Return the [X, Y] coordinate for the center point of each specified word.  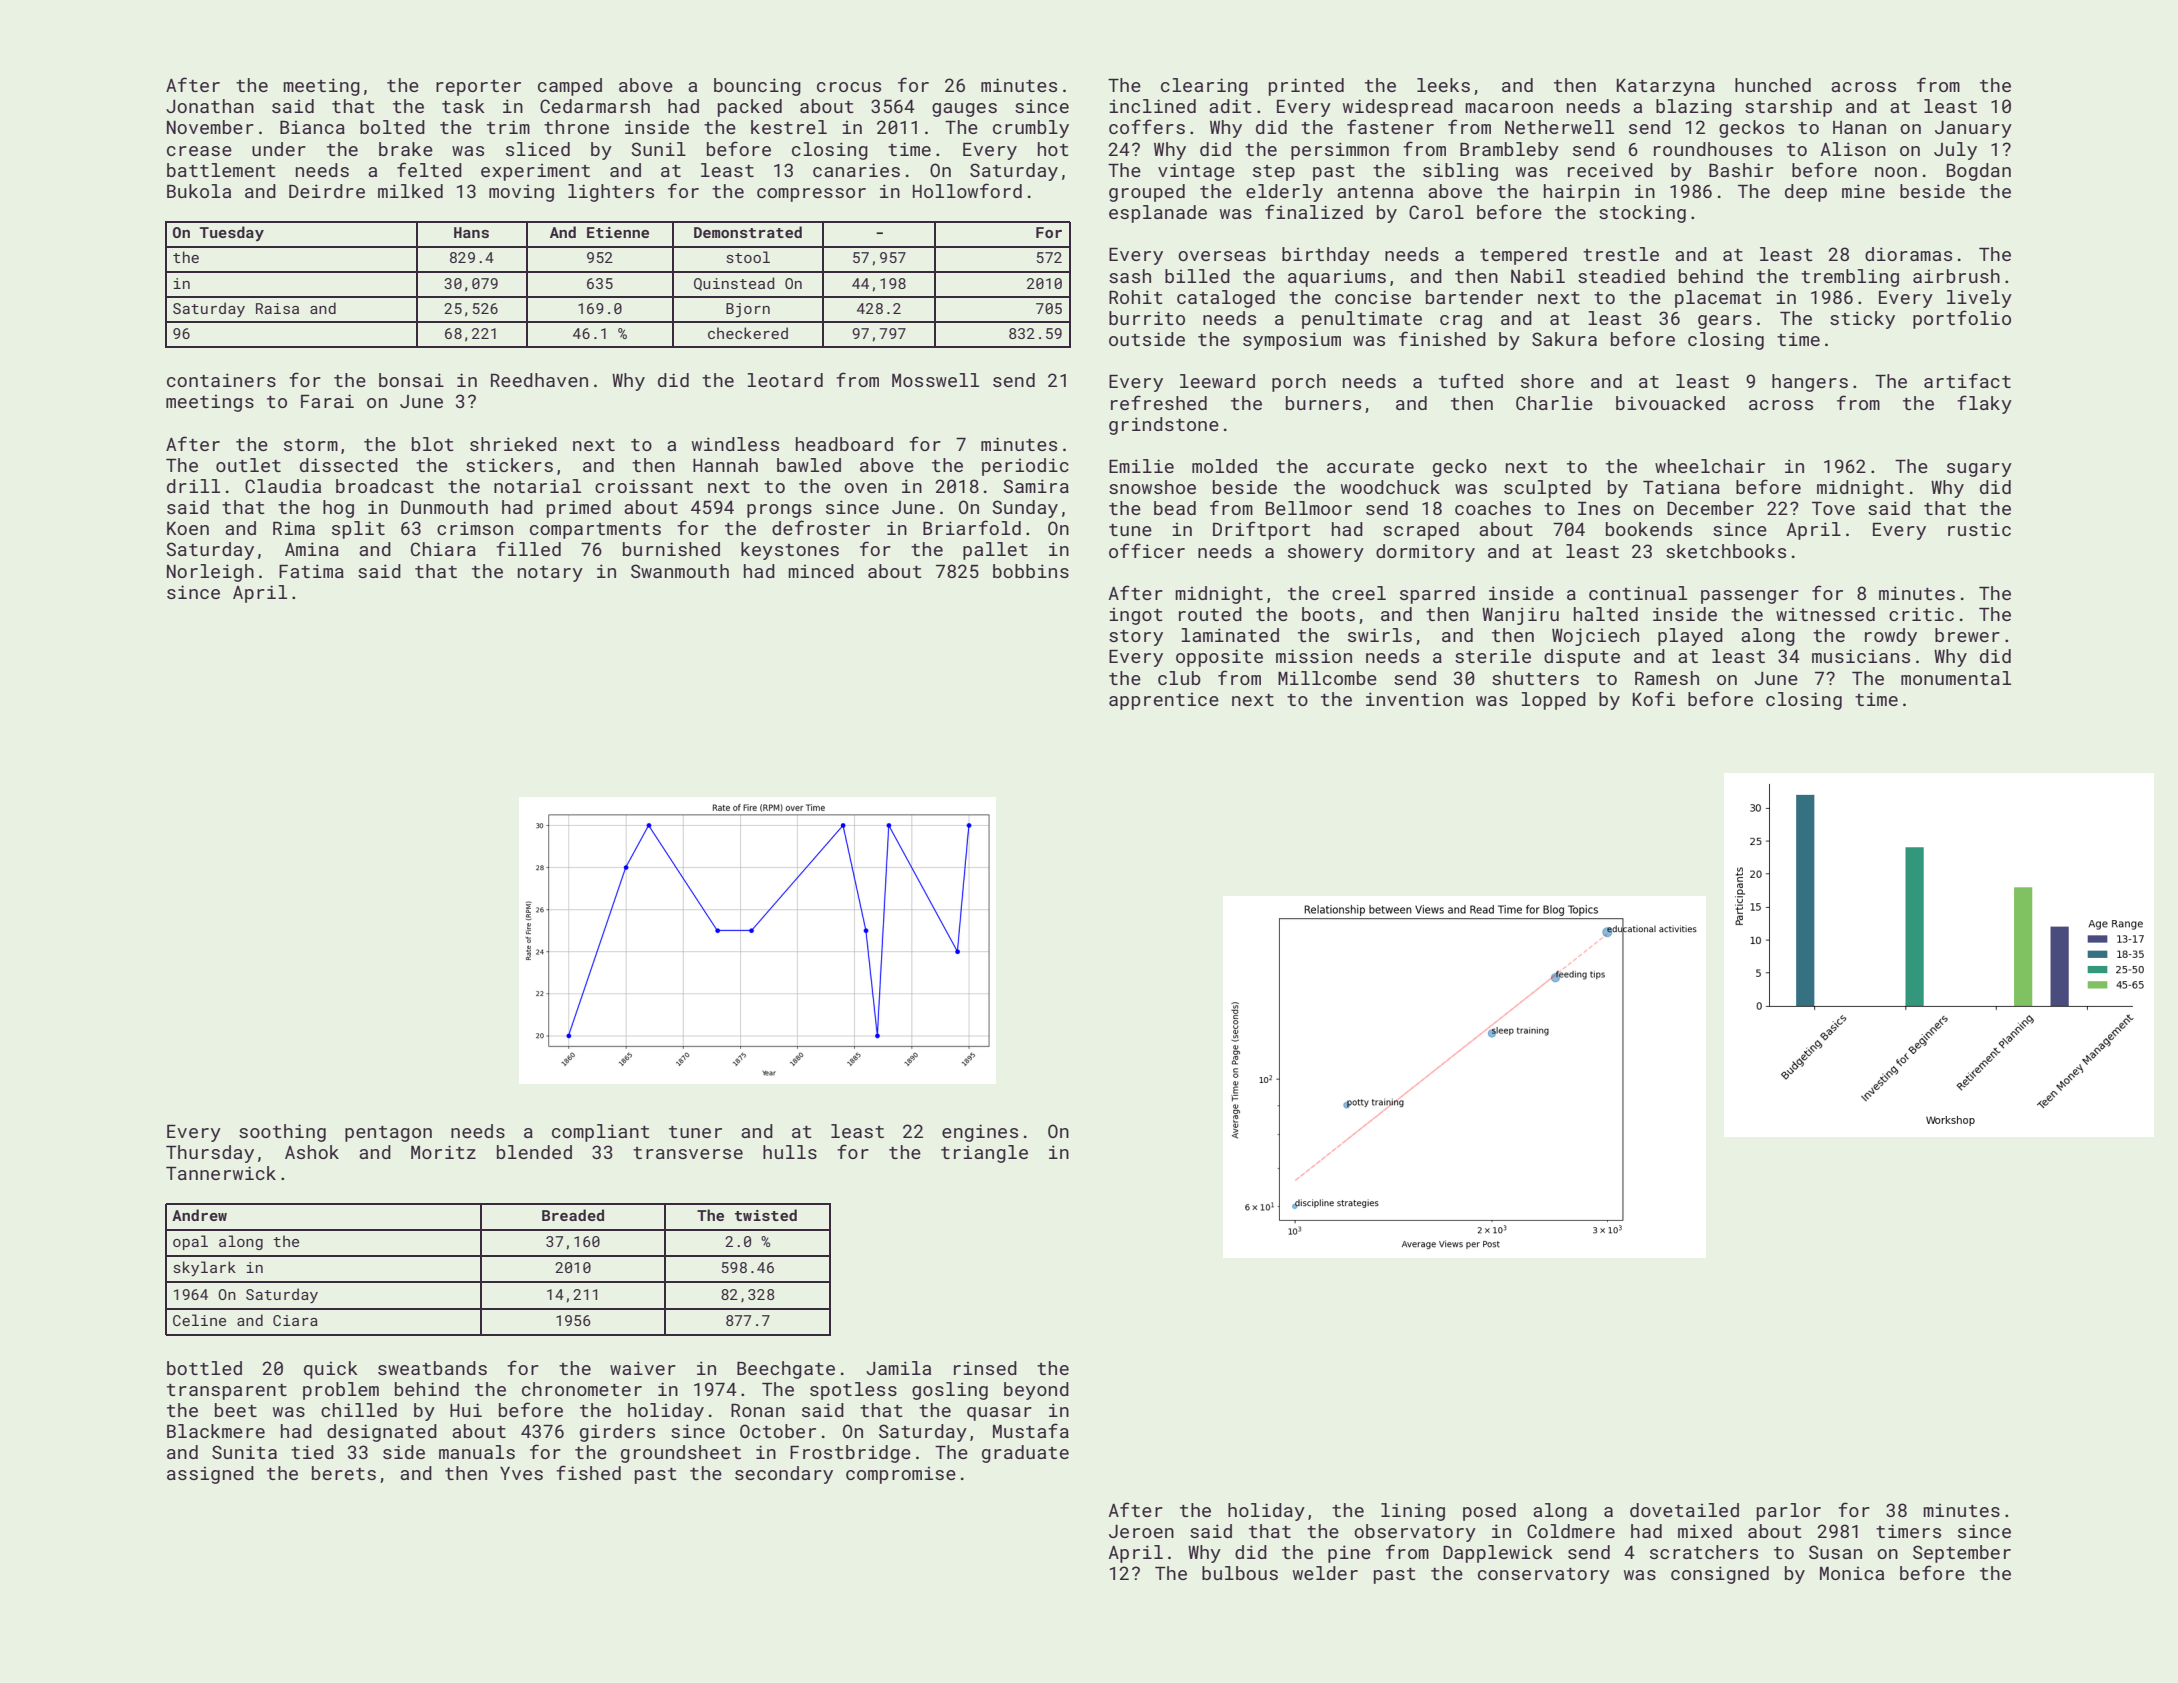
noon [1896, 172]
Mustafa [1031, 1430]
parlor [1789, 1512]
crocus [849, 87]
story [1136, 638]
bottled [204, 1368]
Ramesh [1667, 678]
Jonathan [210, 106]
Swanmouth [680, 571]
